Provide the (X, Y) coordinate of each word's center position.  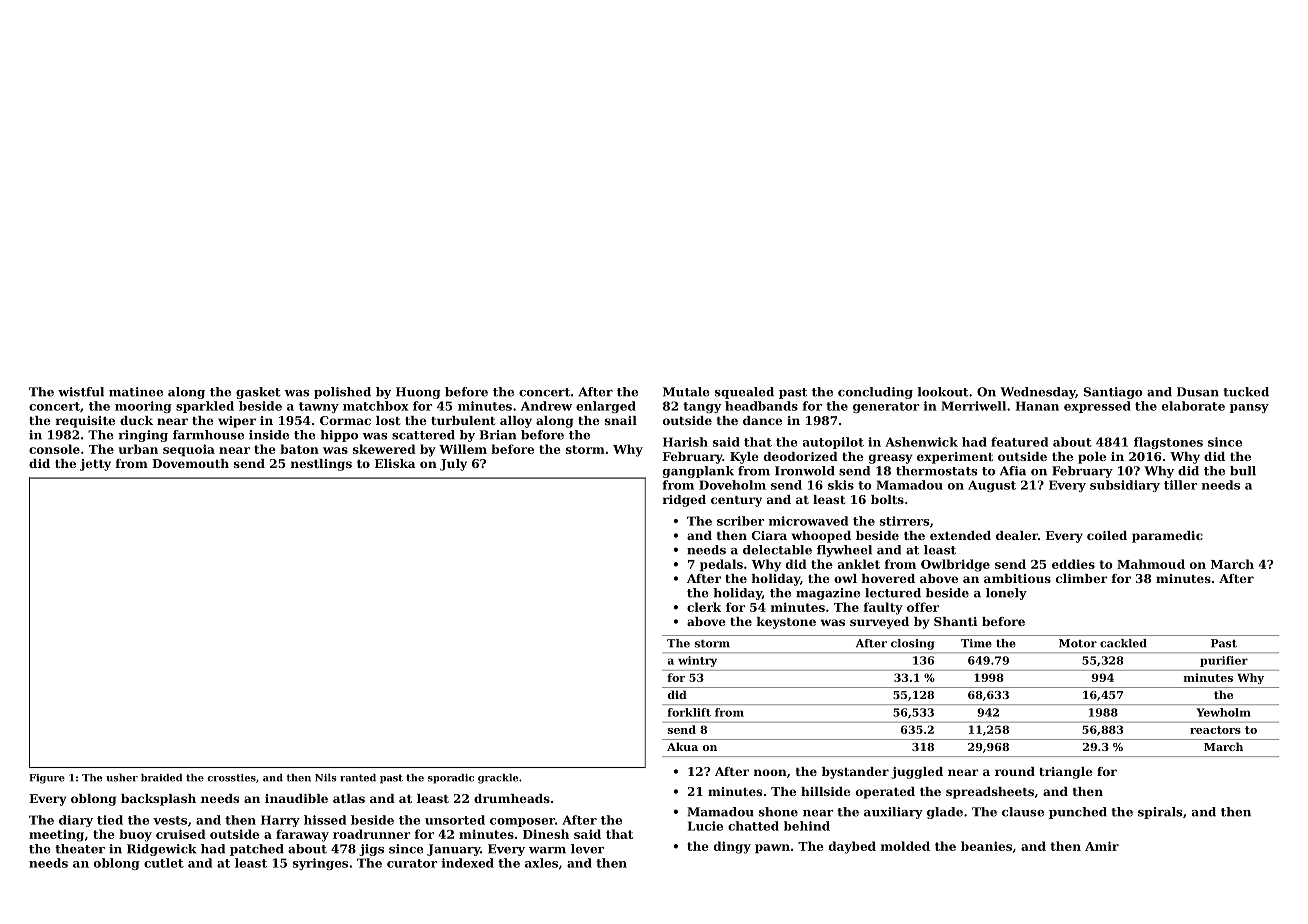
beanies (986, 846)
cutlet (164, 863)
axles (541, 863)
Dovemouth (190, 463)
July (453, 465)
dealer (1017, 535)
